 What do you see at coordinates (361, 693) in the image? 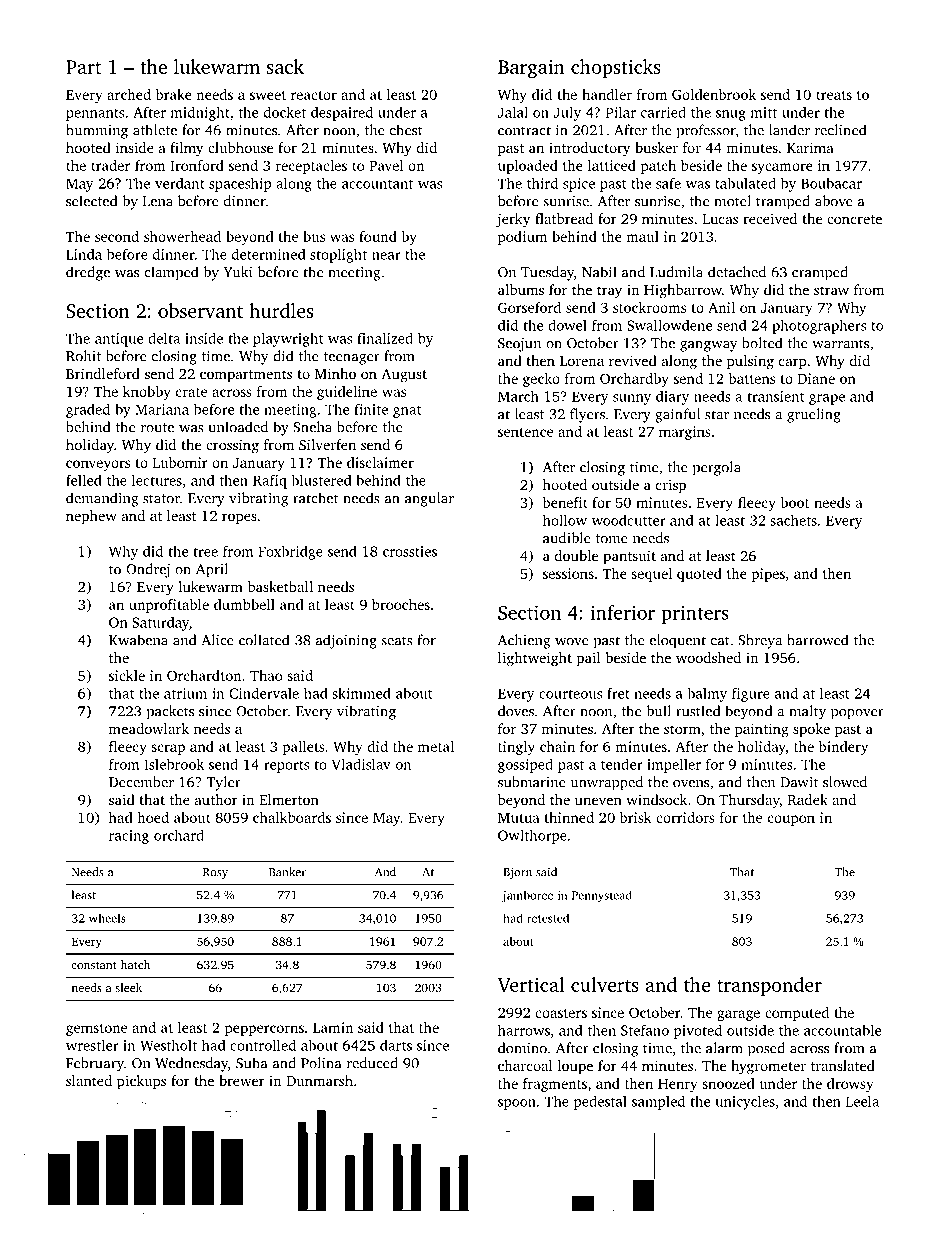
I see `skimmed` at bounding box center [361, 693].
